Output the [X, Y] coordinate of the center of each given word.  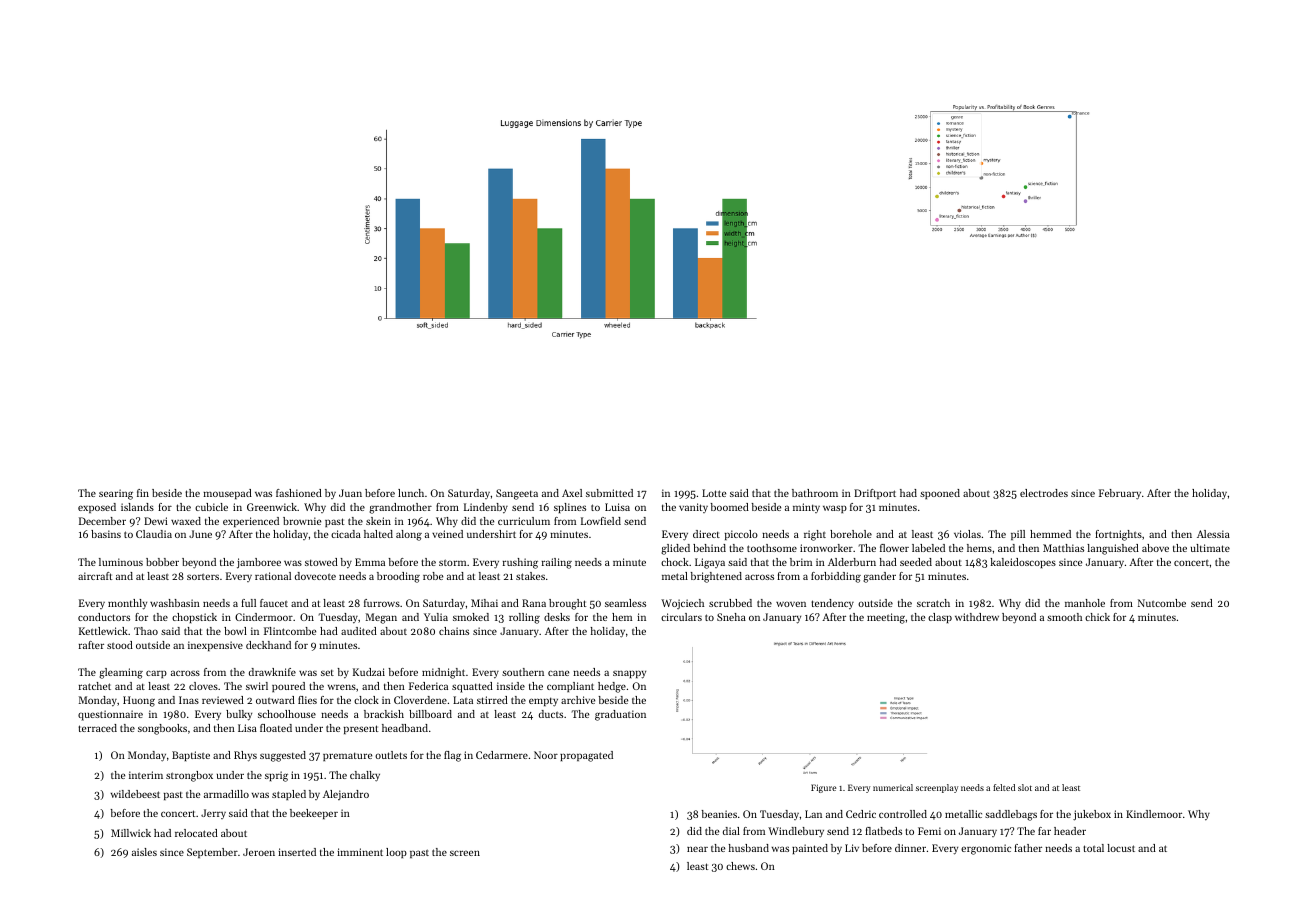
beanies [719, 814]
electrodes [1044, 493]
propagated [586, 756]
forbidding [836, 577]
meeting [886, 618]
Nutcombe [1162, 603]
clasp [940, 618]
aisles [144, 852]
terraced [97, 728]
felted [1004, 787]
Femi [929, 831]
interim [146, 775]
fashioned [299, 493]
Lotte [714, 493]
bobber [162, 562]
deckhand [268, 645]
